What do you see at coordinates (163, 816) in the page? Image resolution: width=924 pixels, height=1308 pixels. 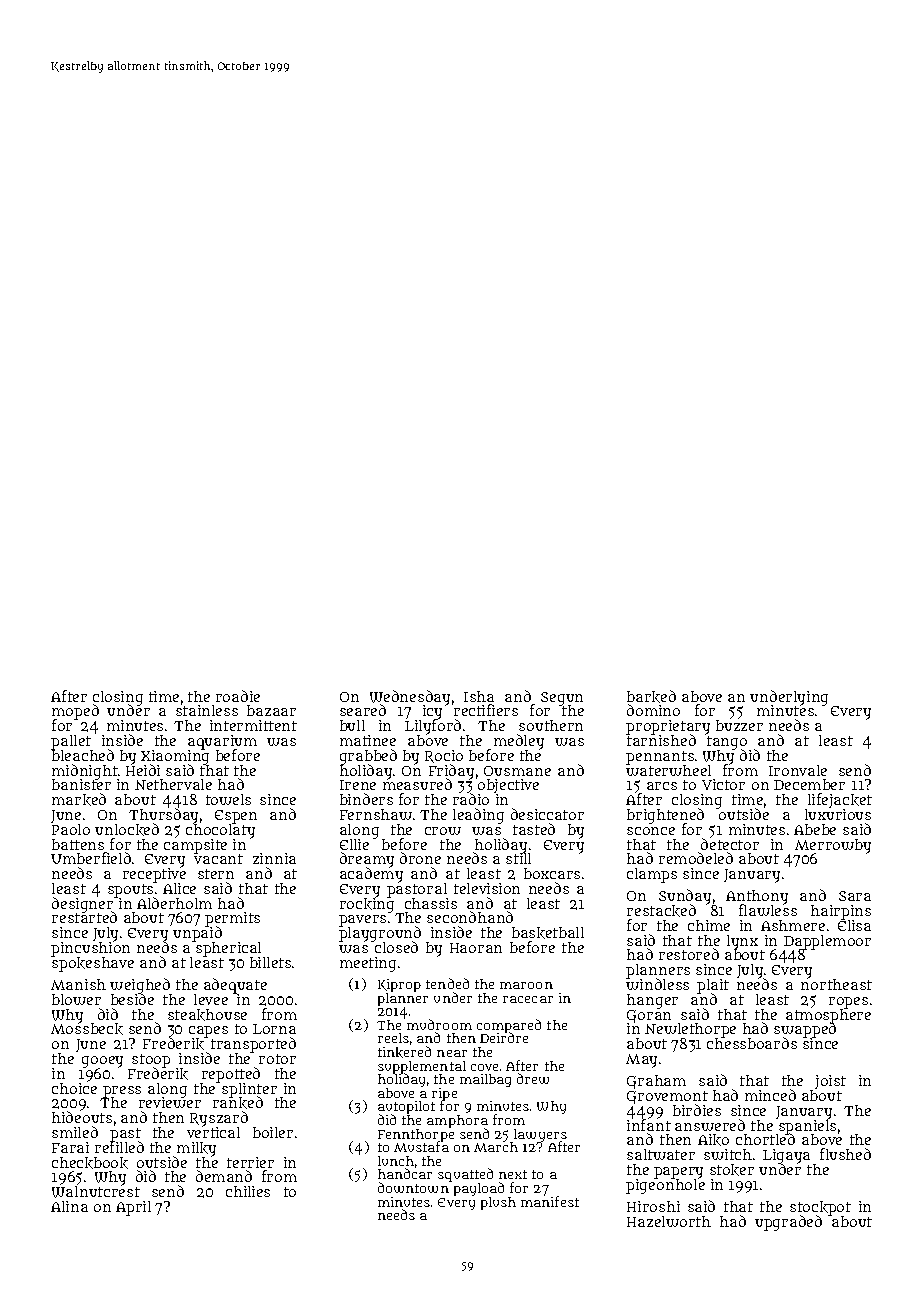 I see `Thursday` at bounding box center [163, 816].
